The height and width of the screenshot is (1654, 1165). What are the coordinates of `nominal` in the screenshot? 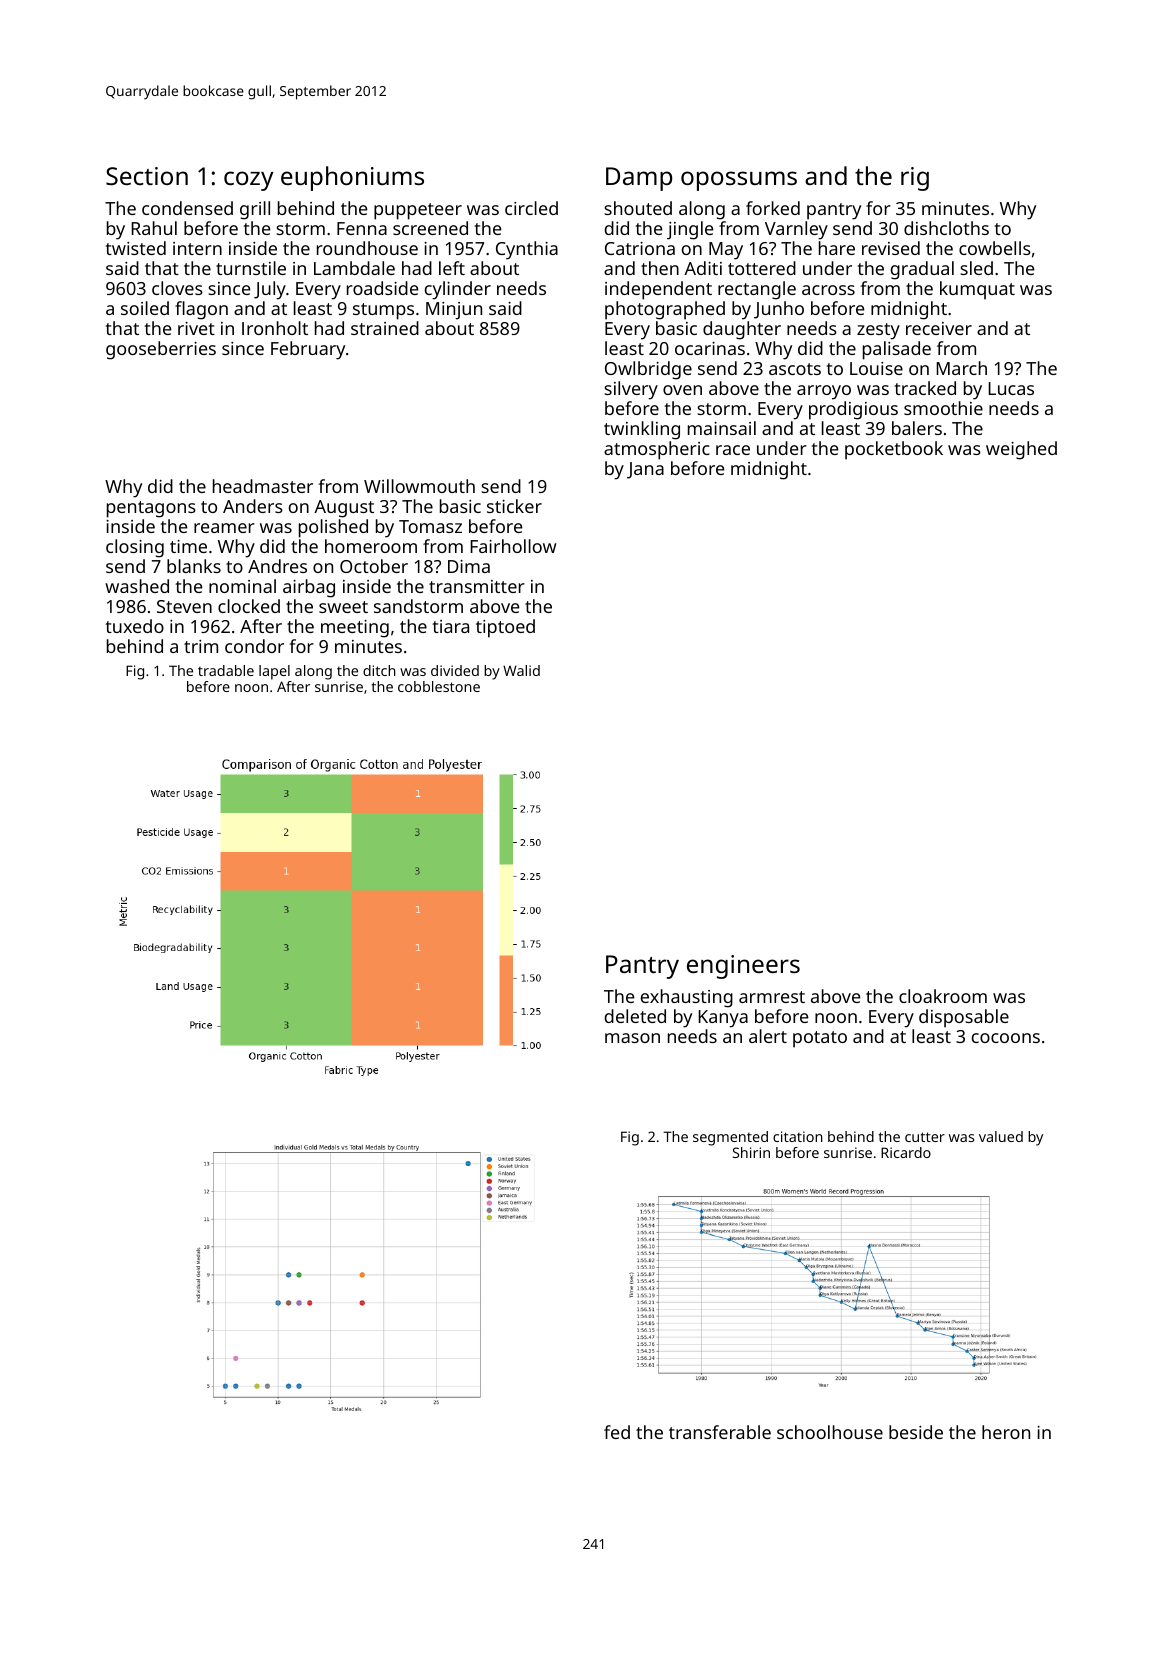 It's located at (242, 586).
